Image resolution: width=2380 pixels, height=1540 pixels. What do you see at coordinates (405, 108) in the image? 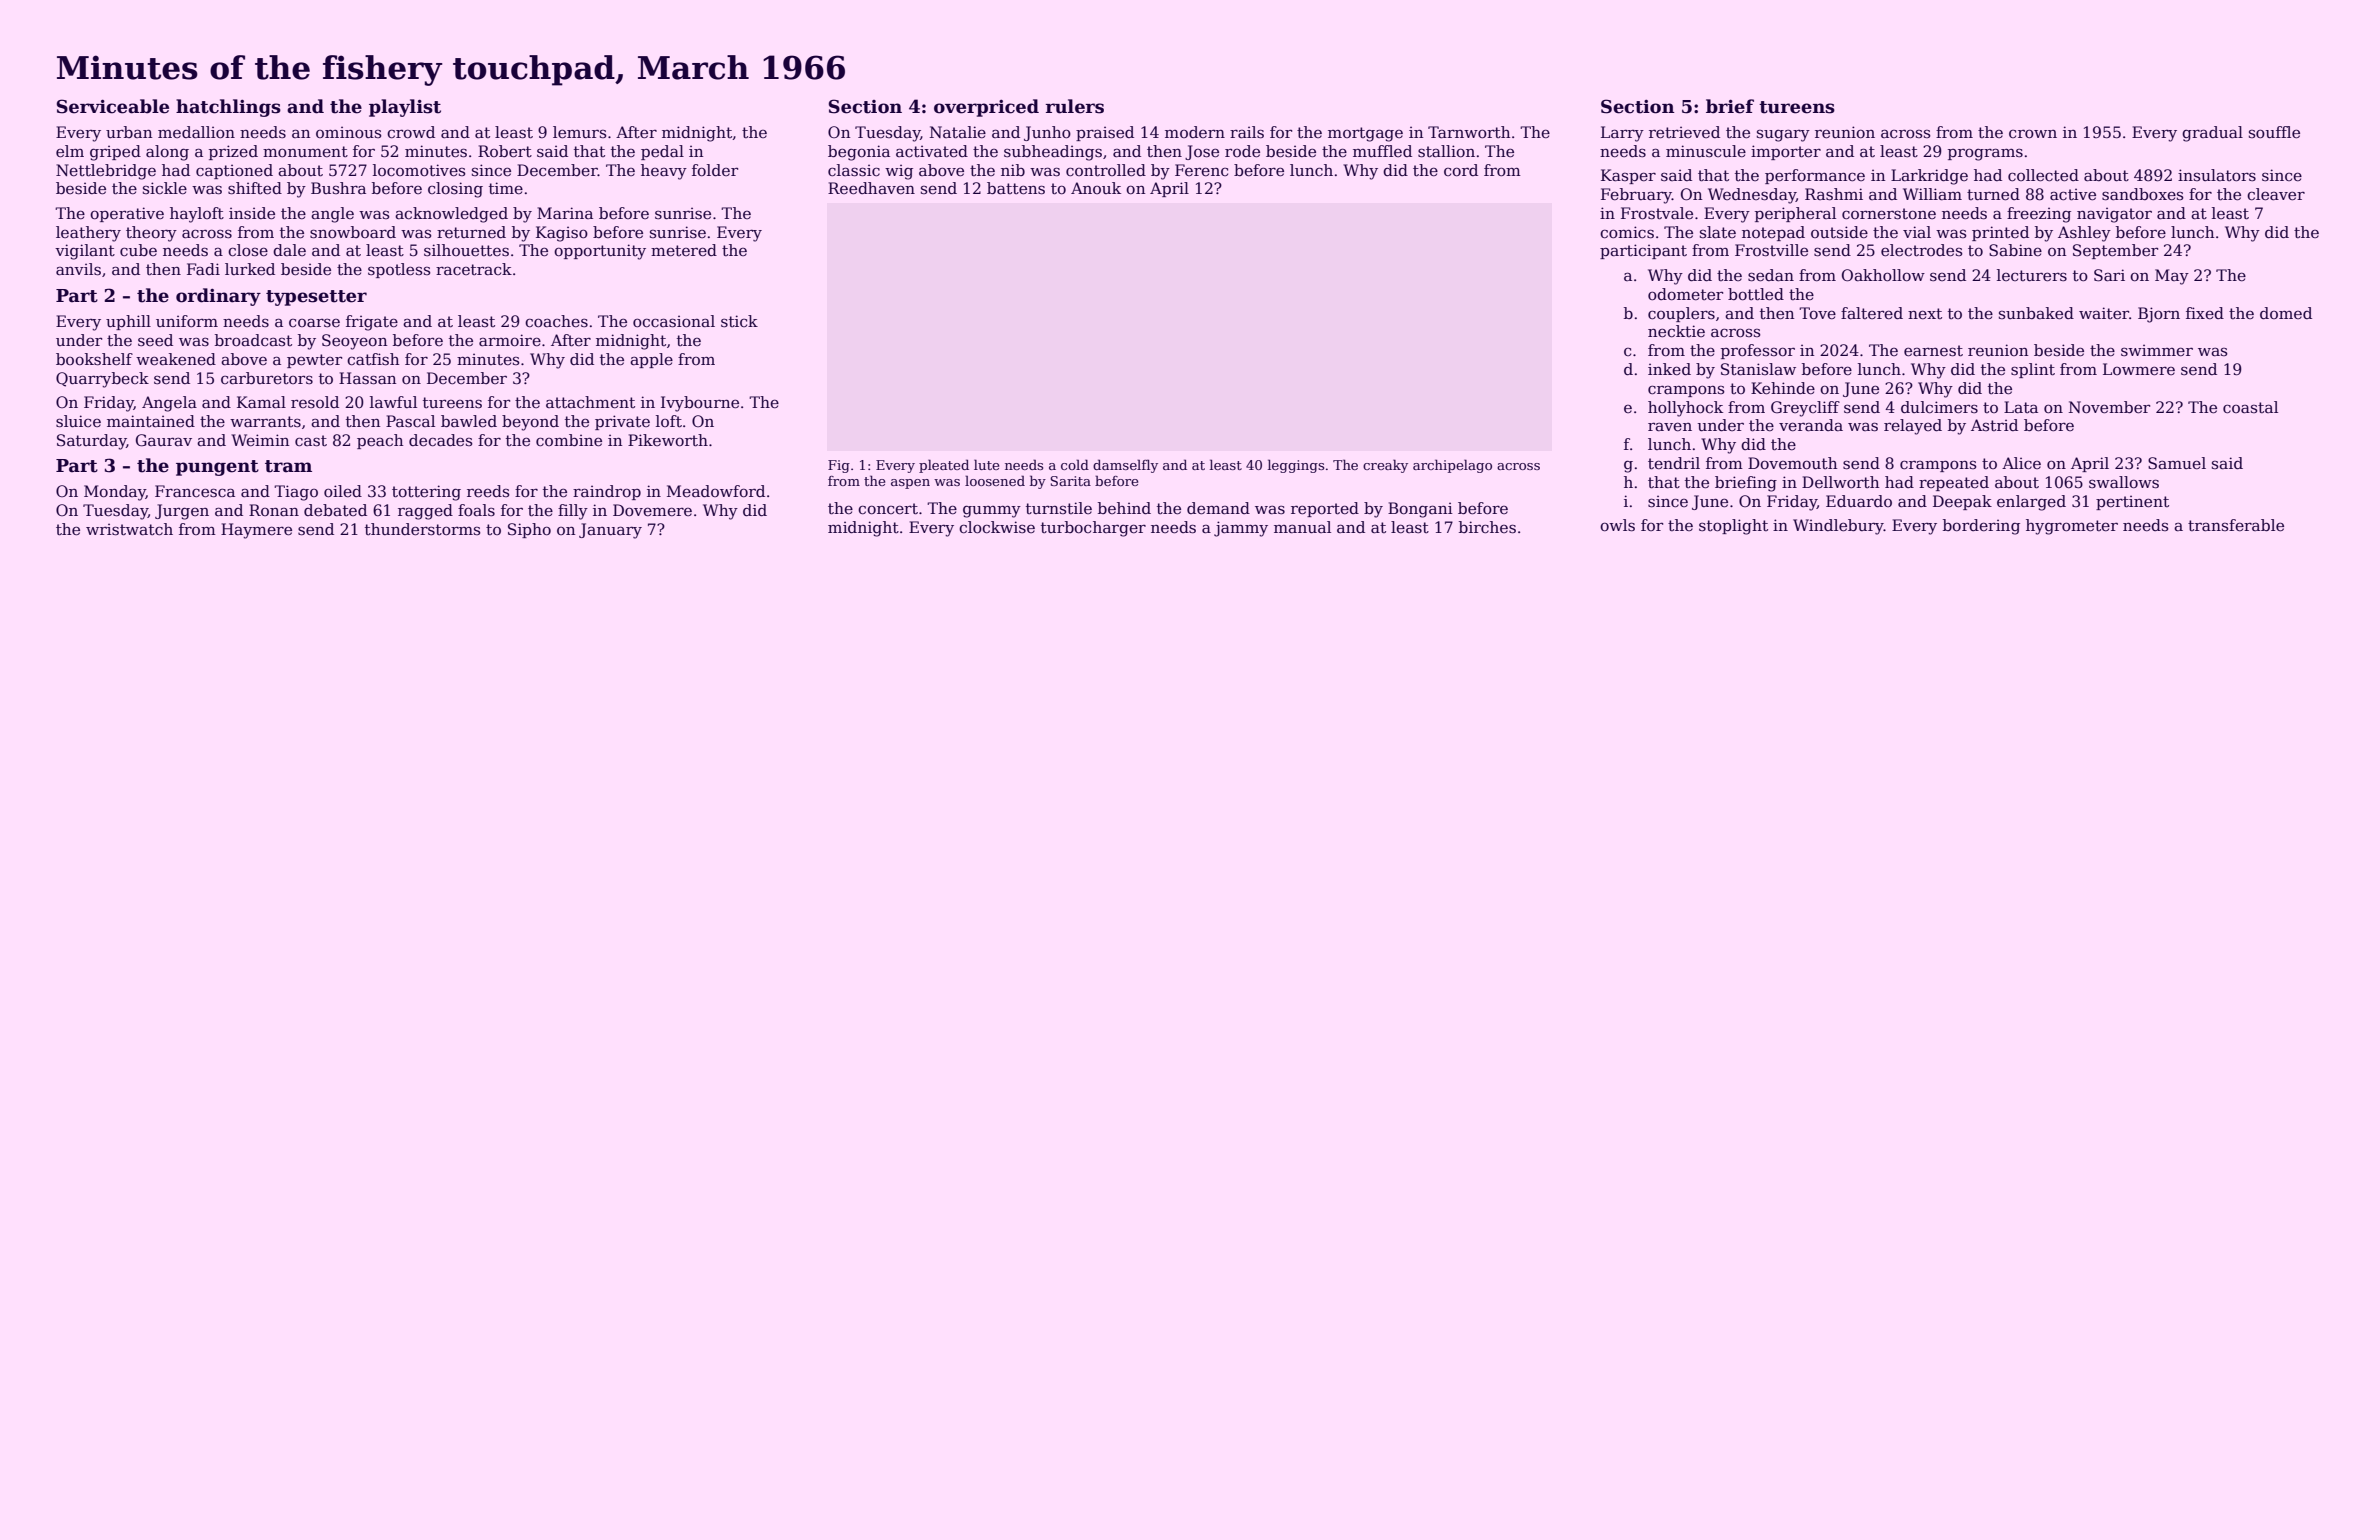
I see `playlist` at bounding box center [405, 108].
